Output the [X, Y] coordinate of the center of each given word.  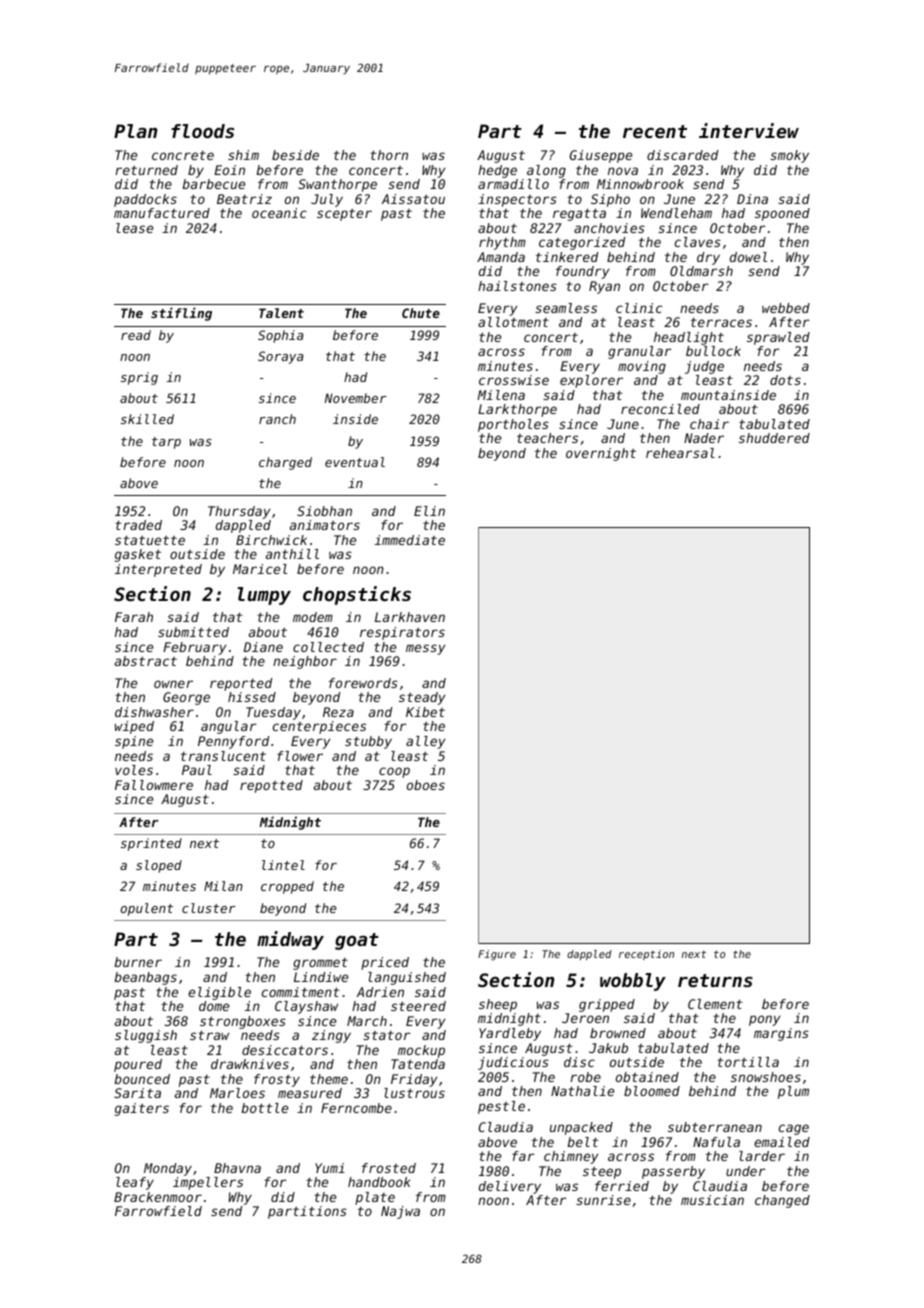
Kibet [425, 712]
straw [209, 1035]
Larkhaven [410, 617]
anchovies [609, 228]
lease [134, 228]
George [186, 698]
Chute [421, 313]
